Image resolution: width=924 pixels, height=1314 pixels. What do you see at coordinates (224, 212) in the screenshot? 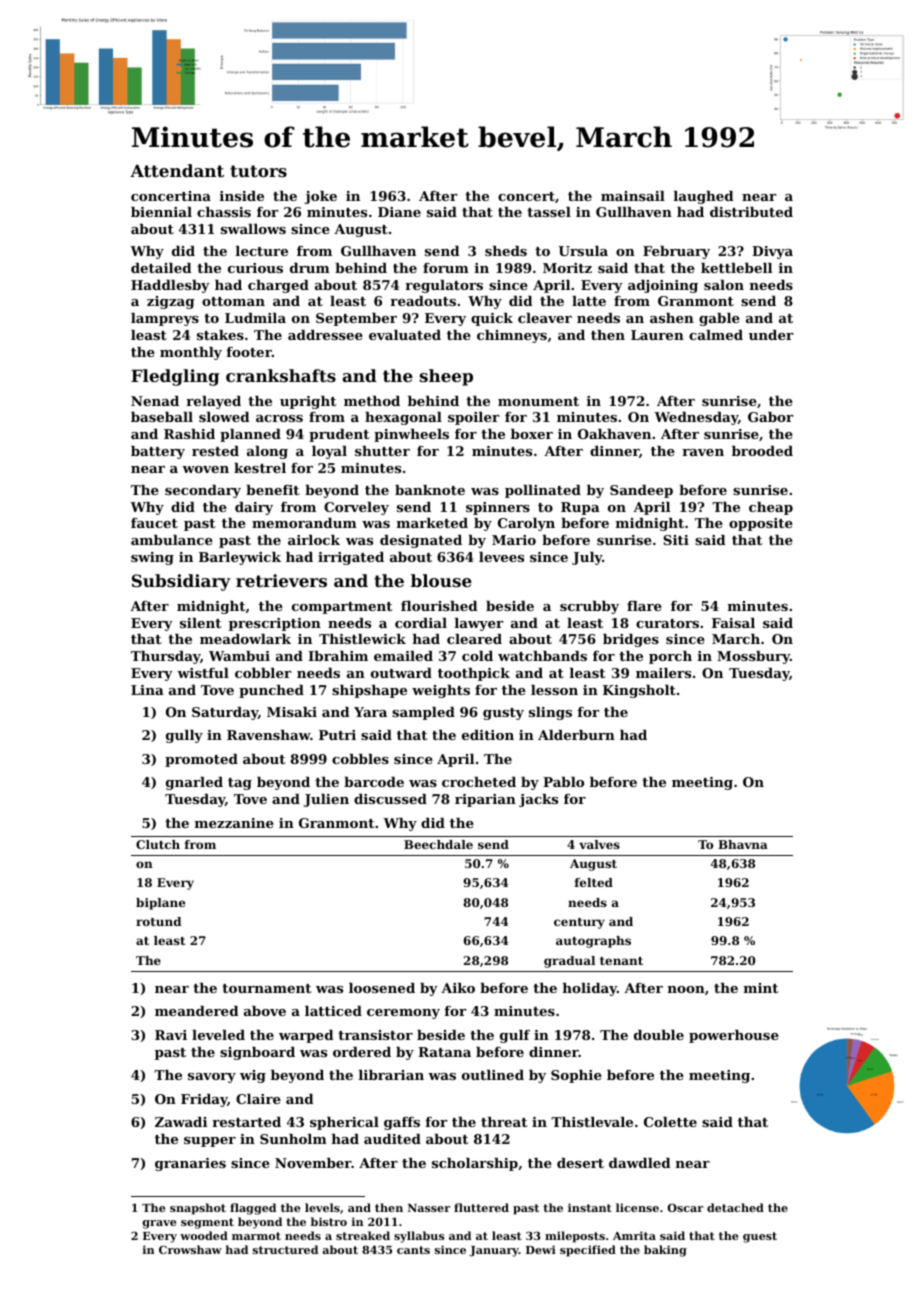
I see `chassis` at bounding box center [224, 212].
